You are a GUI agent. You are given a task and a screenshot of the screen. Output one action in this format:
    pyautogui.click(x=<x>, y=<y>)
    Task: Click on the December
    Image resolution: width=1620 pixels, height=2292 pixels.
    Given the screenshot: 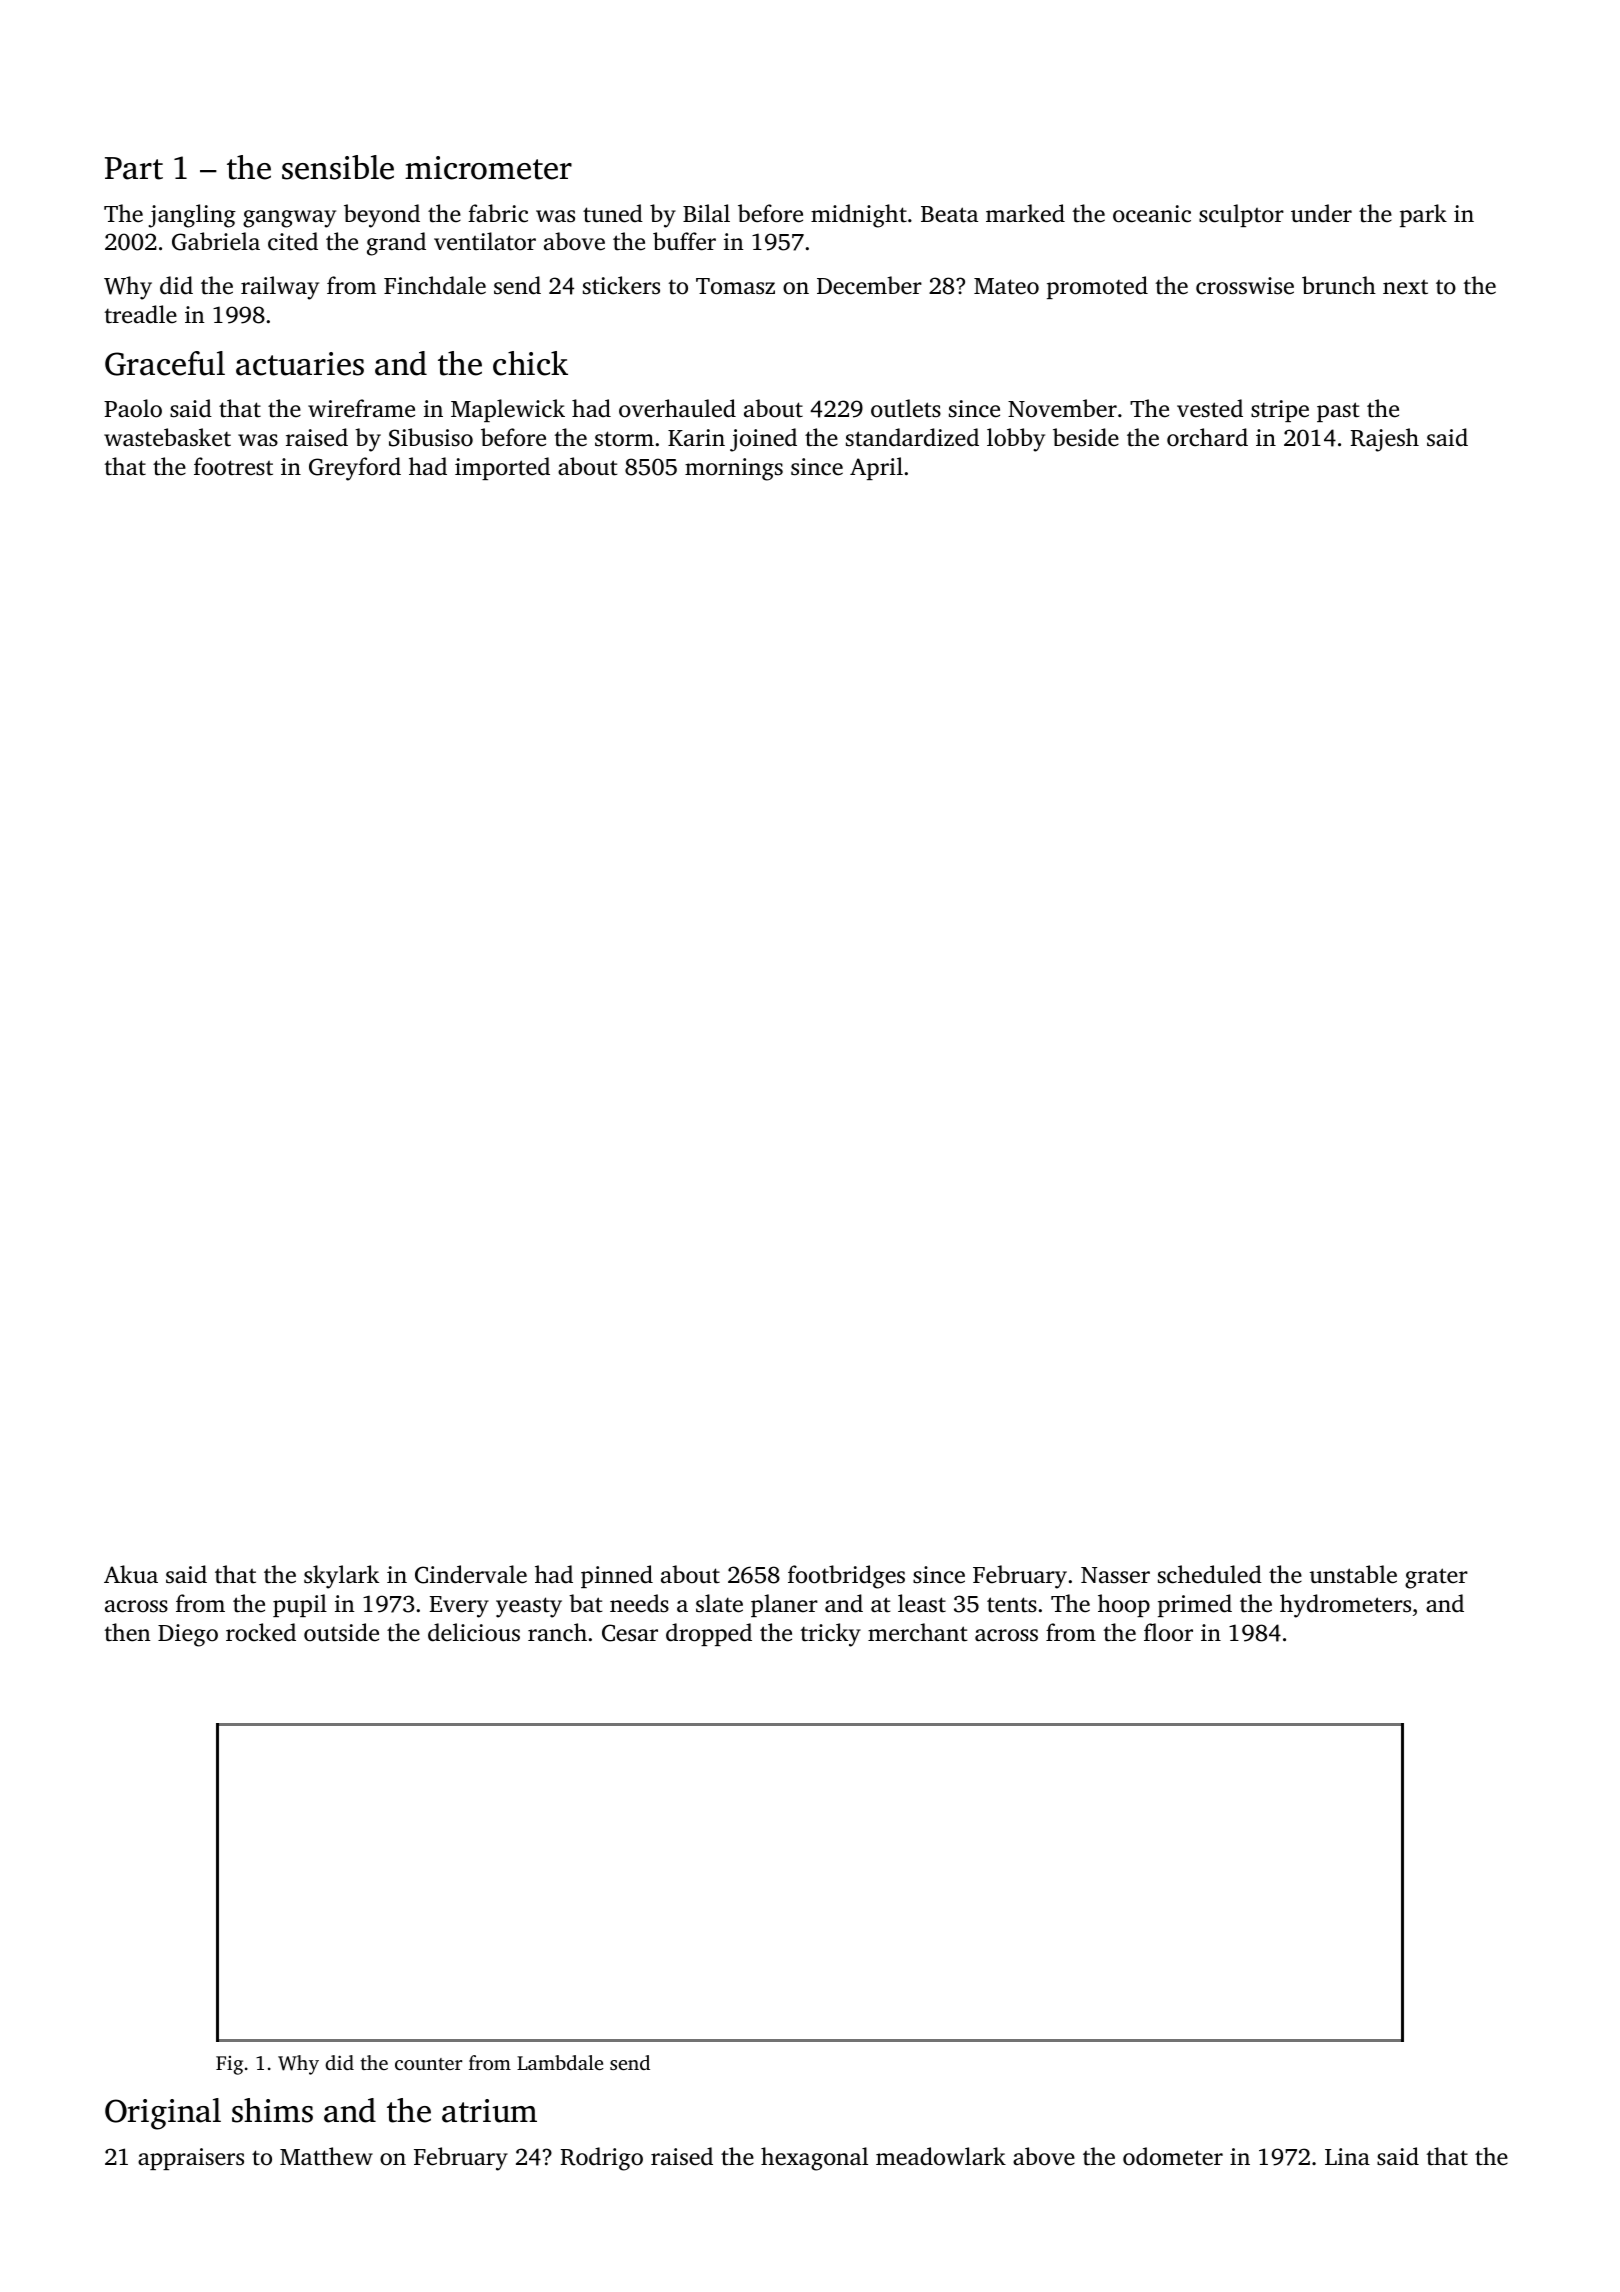 What is the action you would take?
    pyautogui.click(x=869, y=285)
